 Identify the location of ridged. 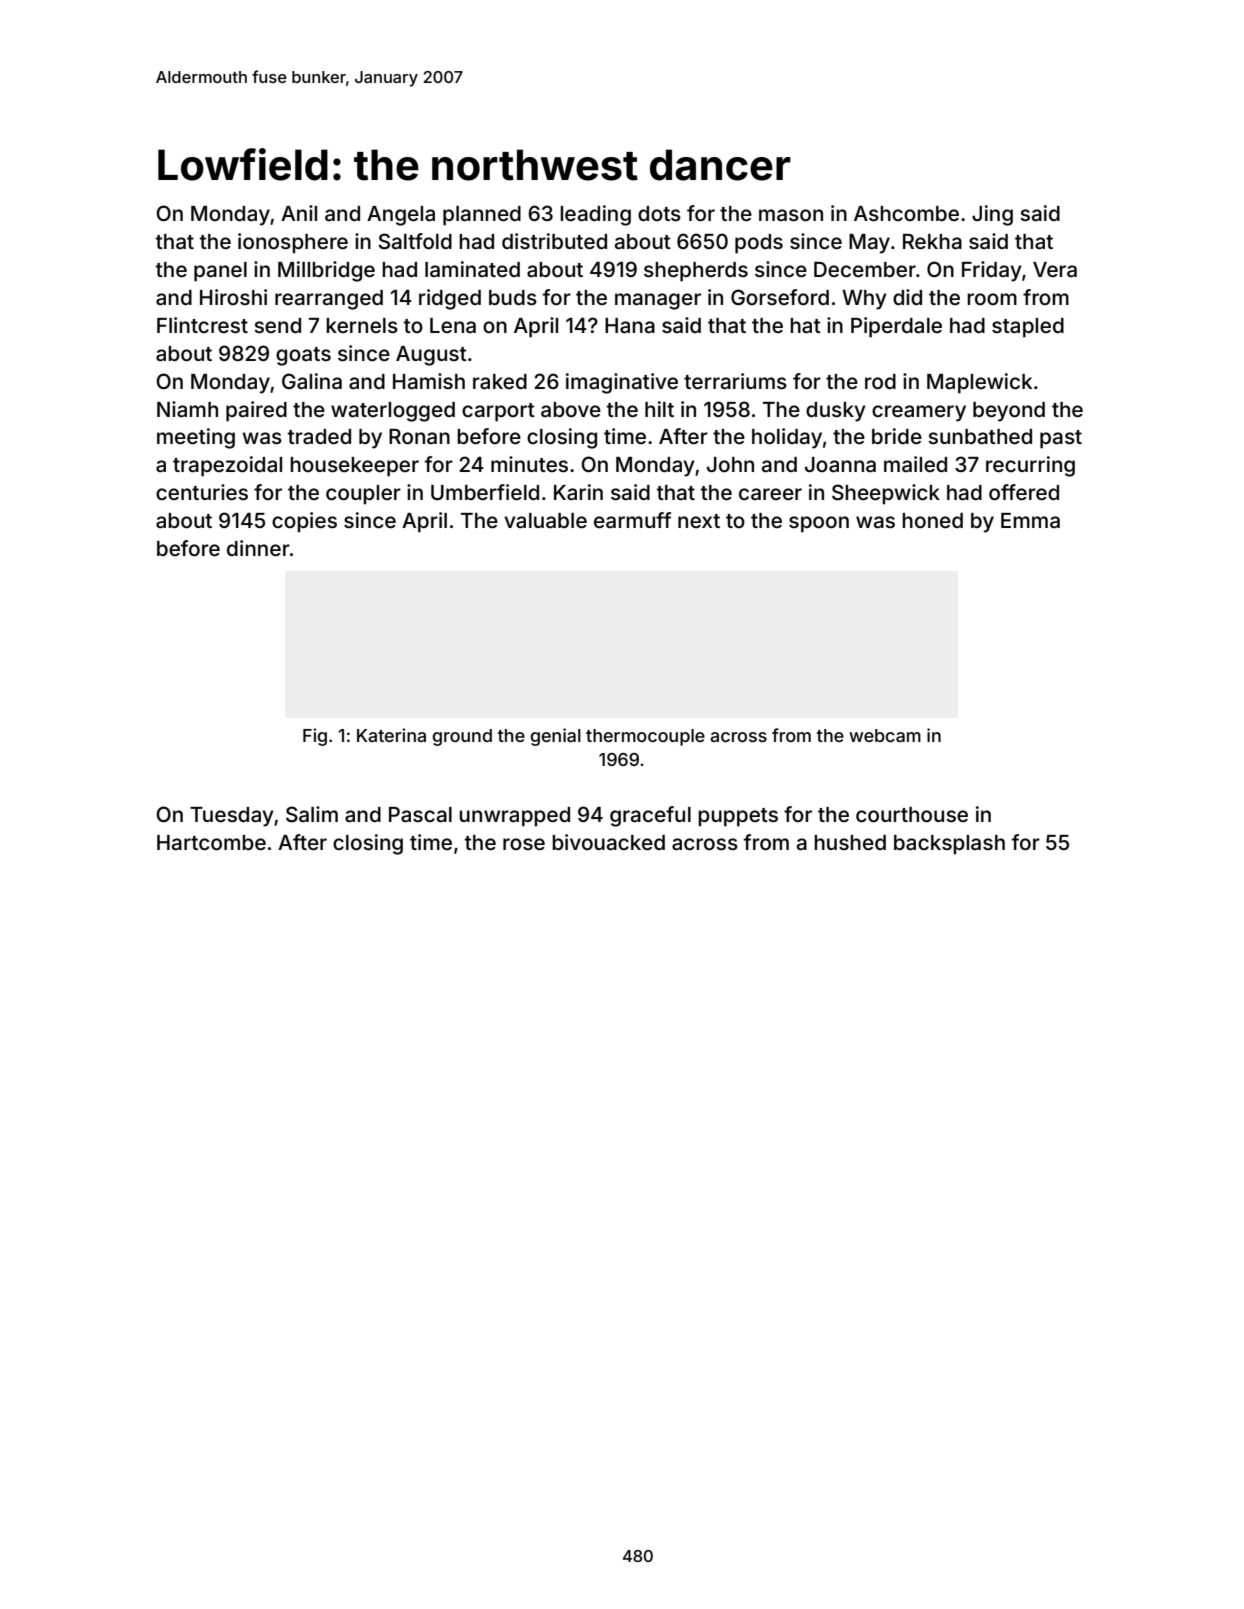
(450, 299).
